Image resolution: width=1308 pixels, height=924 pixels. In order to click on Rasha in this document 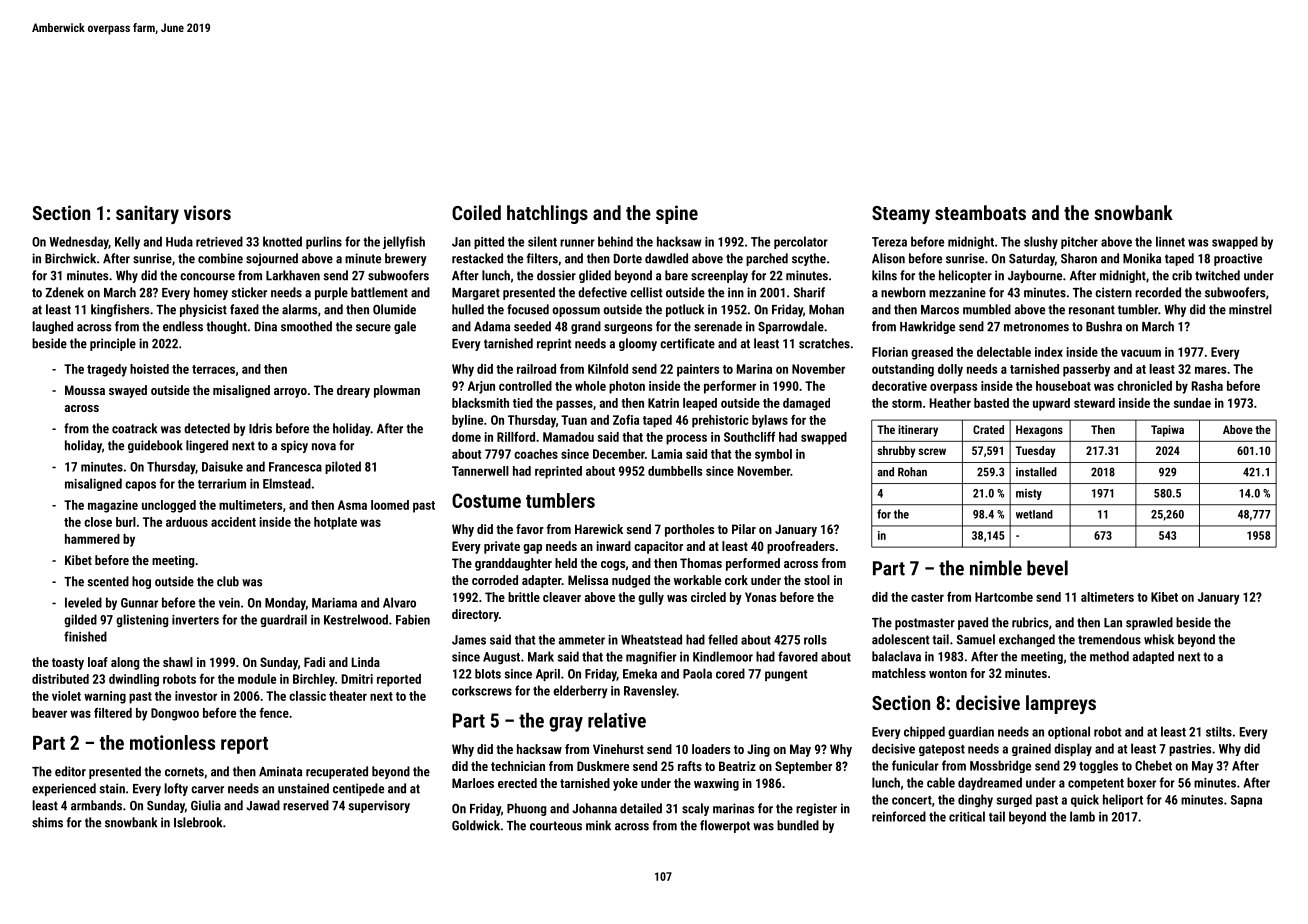, I will do `click(1207, 386)`.
